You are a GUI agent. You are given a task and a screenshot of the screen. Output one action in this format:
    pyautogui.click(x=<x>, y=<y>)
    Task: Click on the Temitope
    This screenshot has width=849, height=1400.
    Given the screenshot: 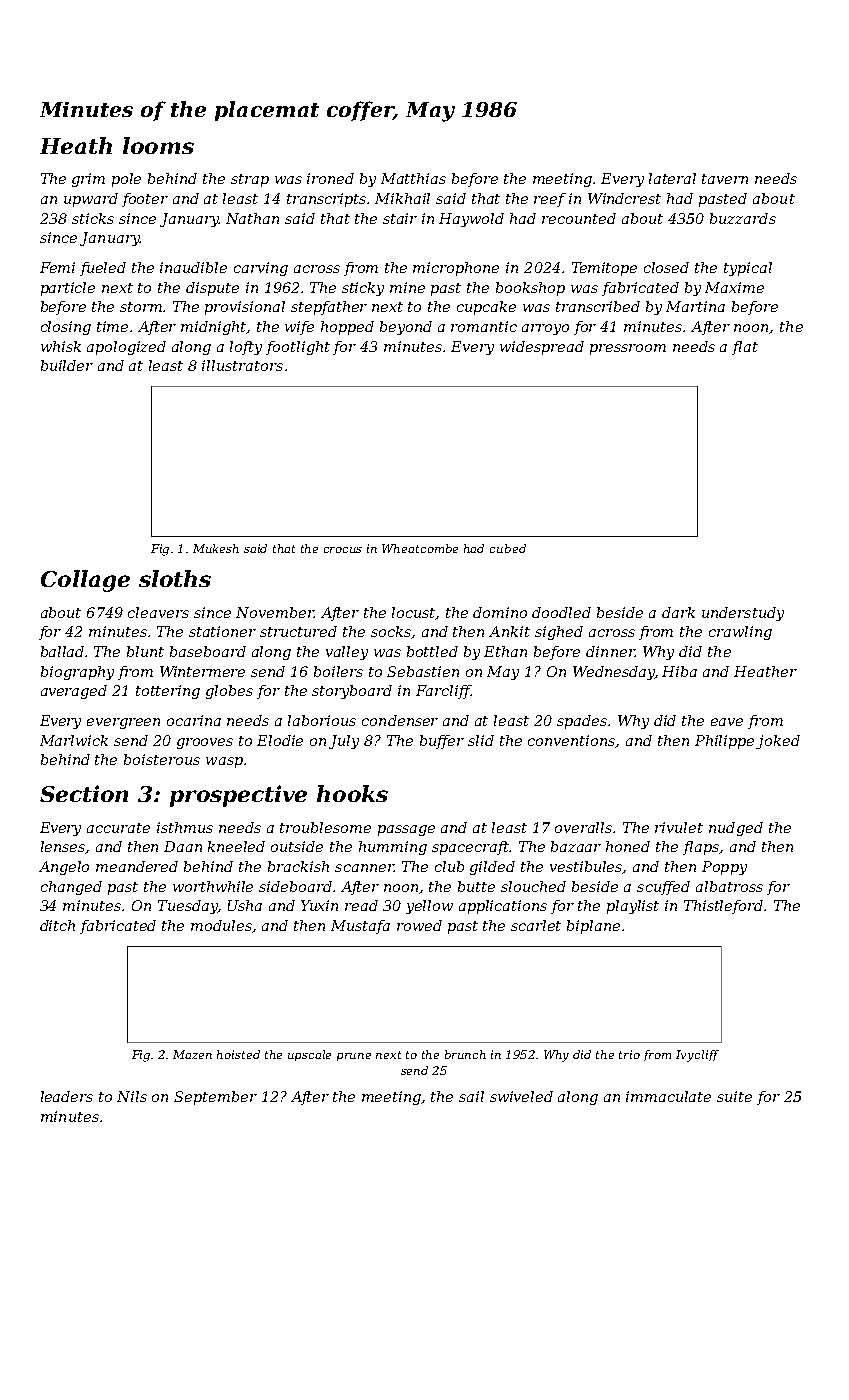 What is the action you would take?
    pyautogui.click(x=604, y=269)
